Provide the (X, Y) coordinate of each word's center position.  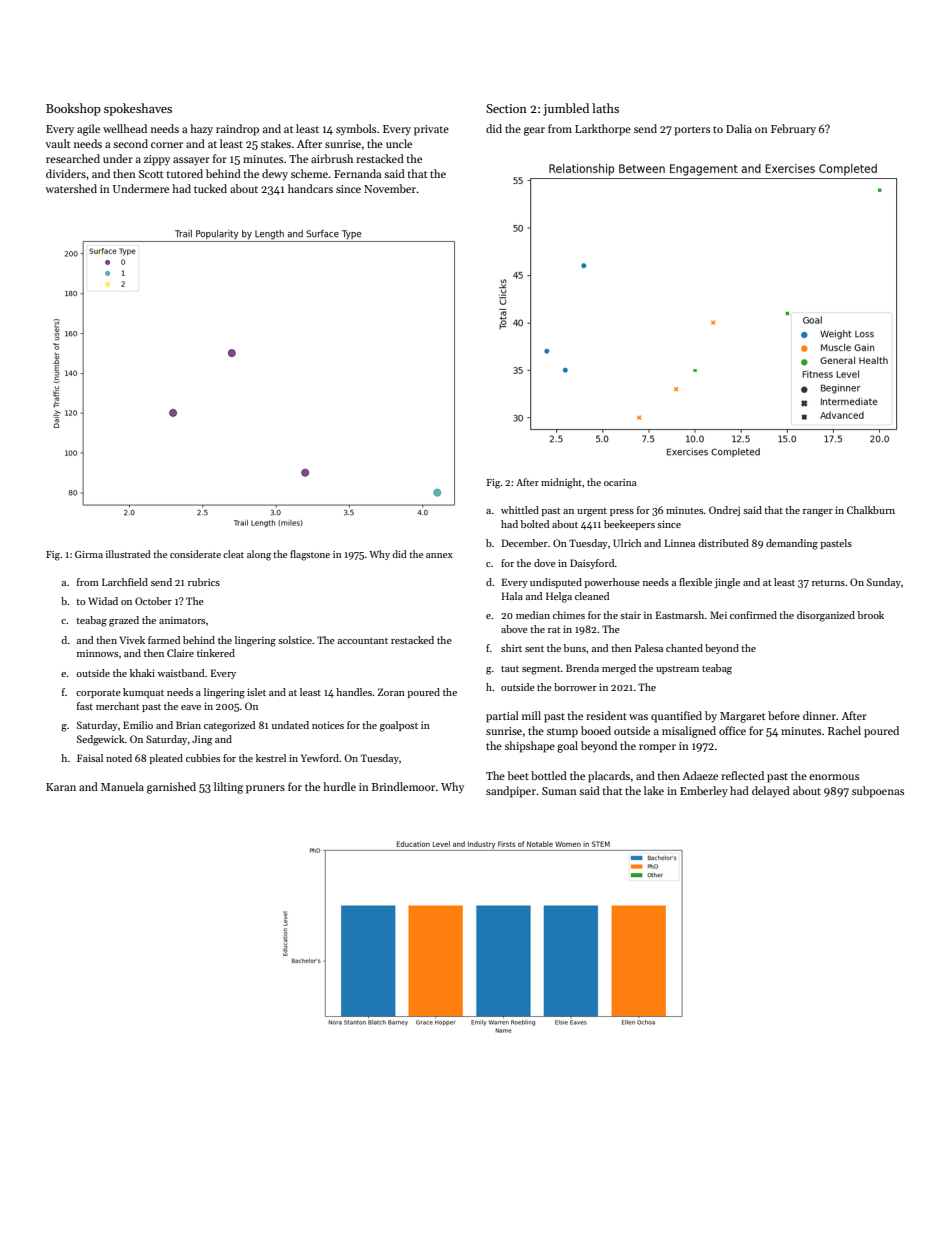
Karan (61, 787)
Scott (151, 174)
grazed (124, 621)
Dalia (739, 128)
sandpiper (511, 792)
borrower (575, 687)
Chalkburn (871, 510)
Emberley (704, 792)
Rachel (844, 730)
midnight (561, 483)
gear (534, 131)
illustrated (128, 554)
